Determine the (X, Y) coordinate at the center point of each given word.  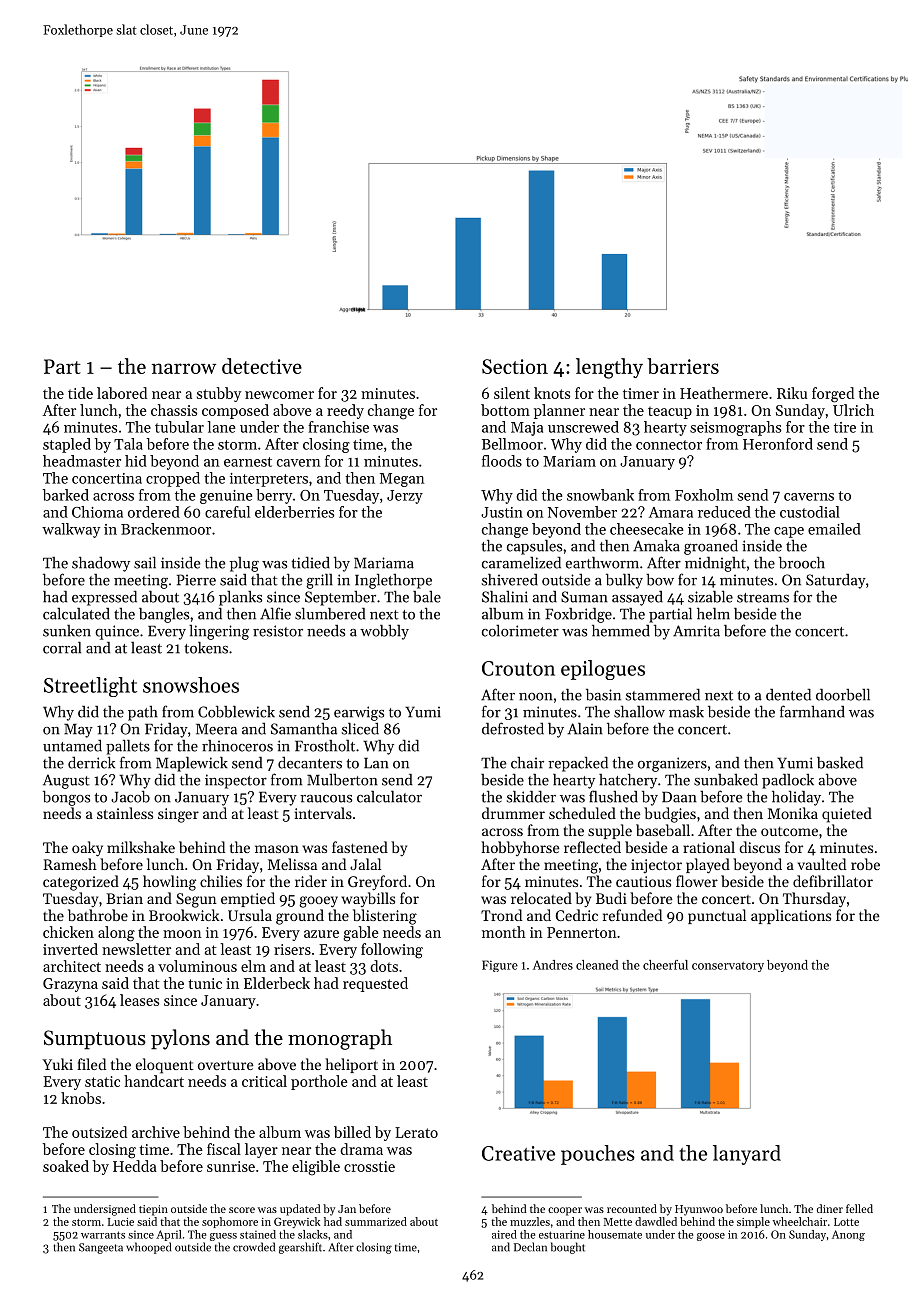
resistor (278, 631)
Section (515, 366)
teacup (670, 412)
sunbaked (726, 779)
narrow (184, 368)
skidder (531, 797)
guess (223, 1237)
